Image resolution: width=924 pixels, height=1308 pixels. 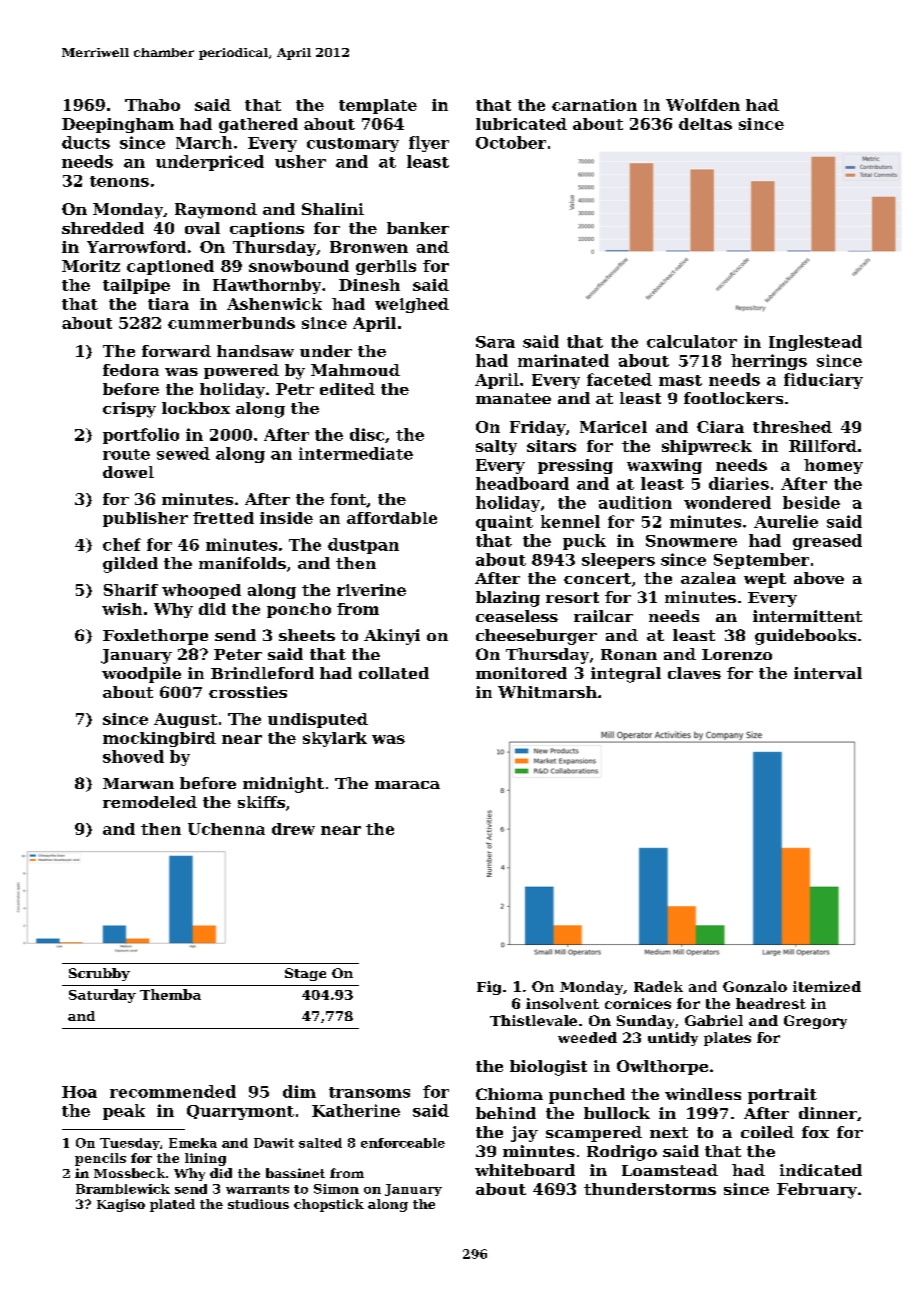 I want to click on lubricated, so click(x=521, y=124).
